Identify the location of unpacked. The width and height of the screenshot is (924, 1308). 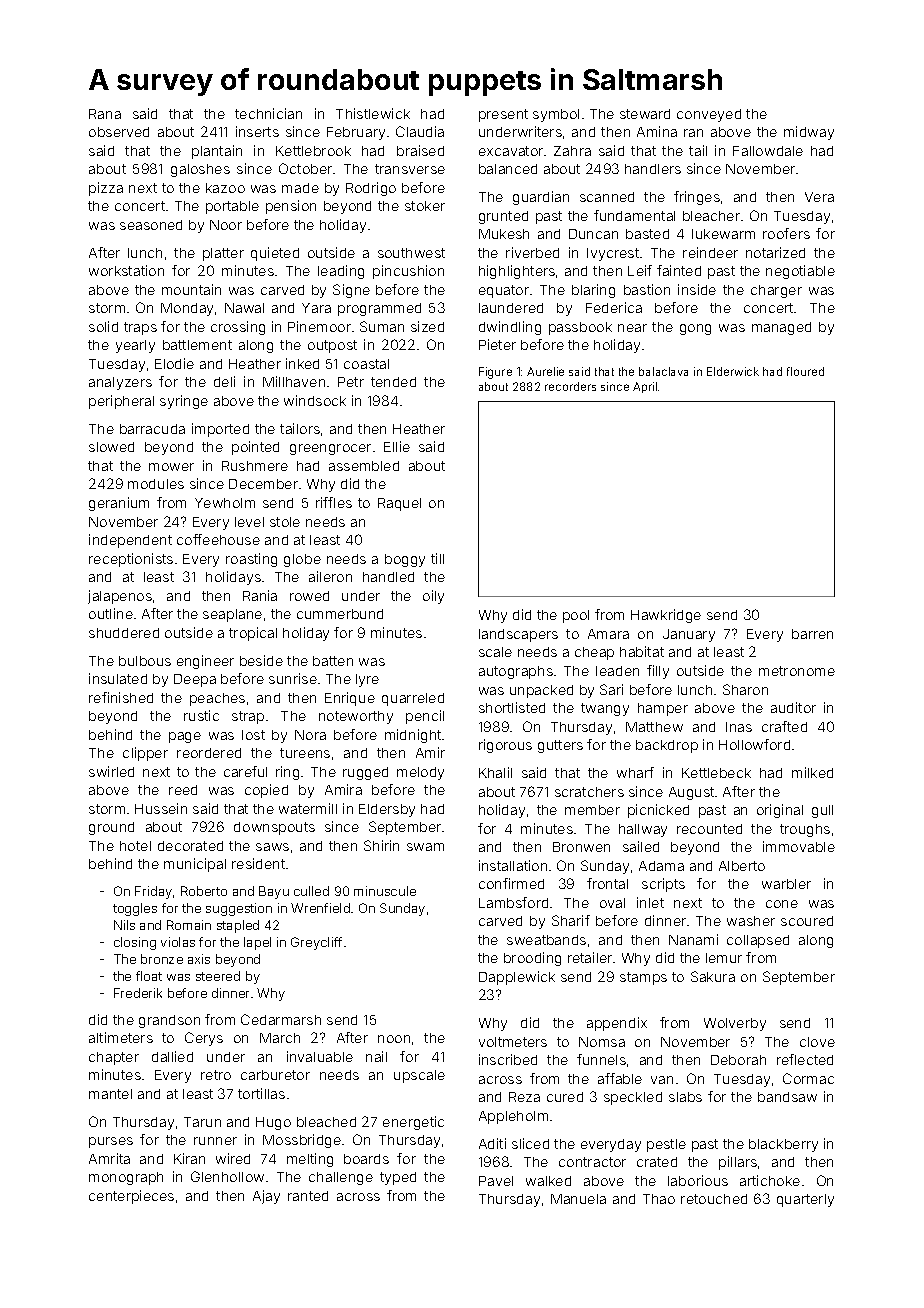
(541, 691).
